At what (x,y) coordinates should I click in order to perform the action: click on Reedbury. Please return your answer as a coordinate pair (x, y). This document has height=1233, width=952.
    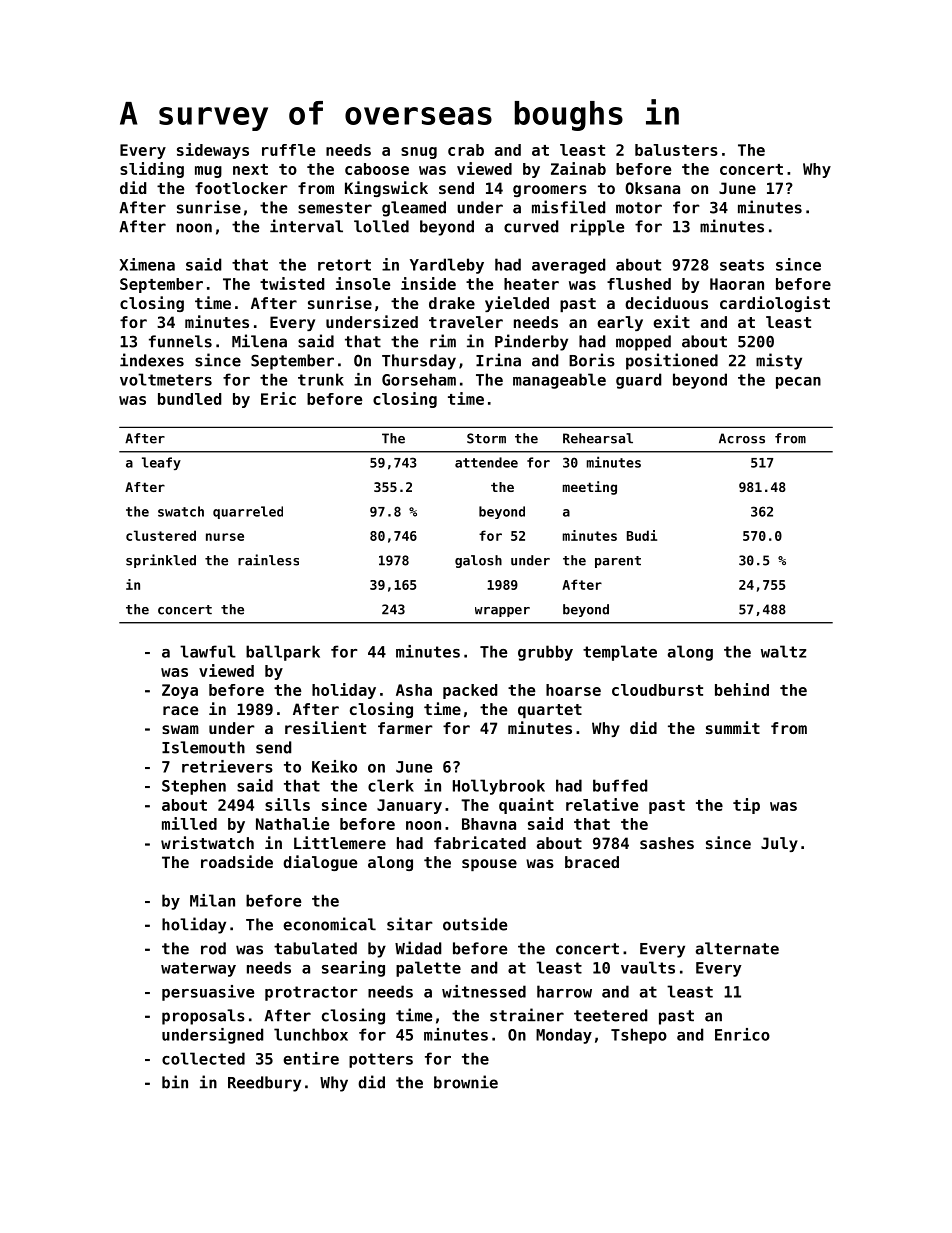
    Looking at the image, I should click on (264, 1084).
